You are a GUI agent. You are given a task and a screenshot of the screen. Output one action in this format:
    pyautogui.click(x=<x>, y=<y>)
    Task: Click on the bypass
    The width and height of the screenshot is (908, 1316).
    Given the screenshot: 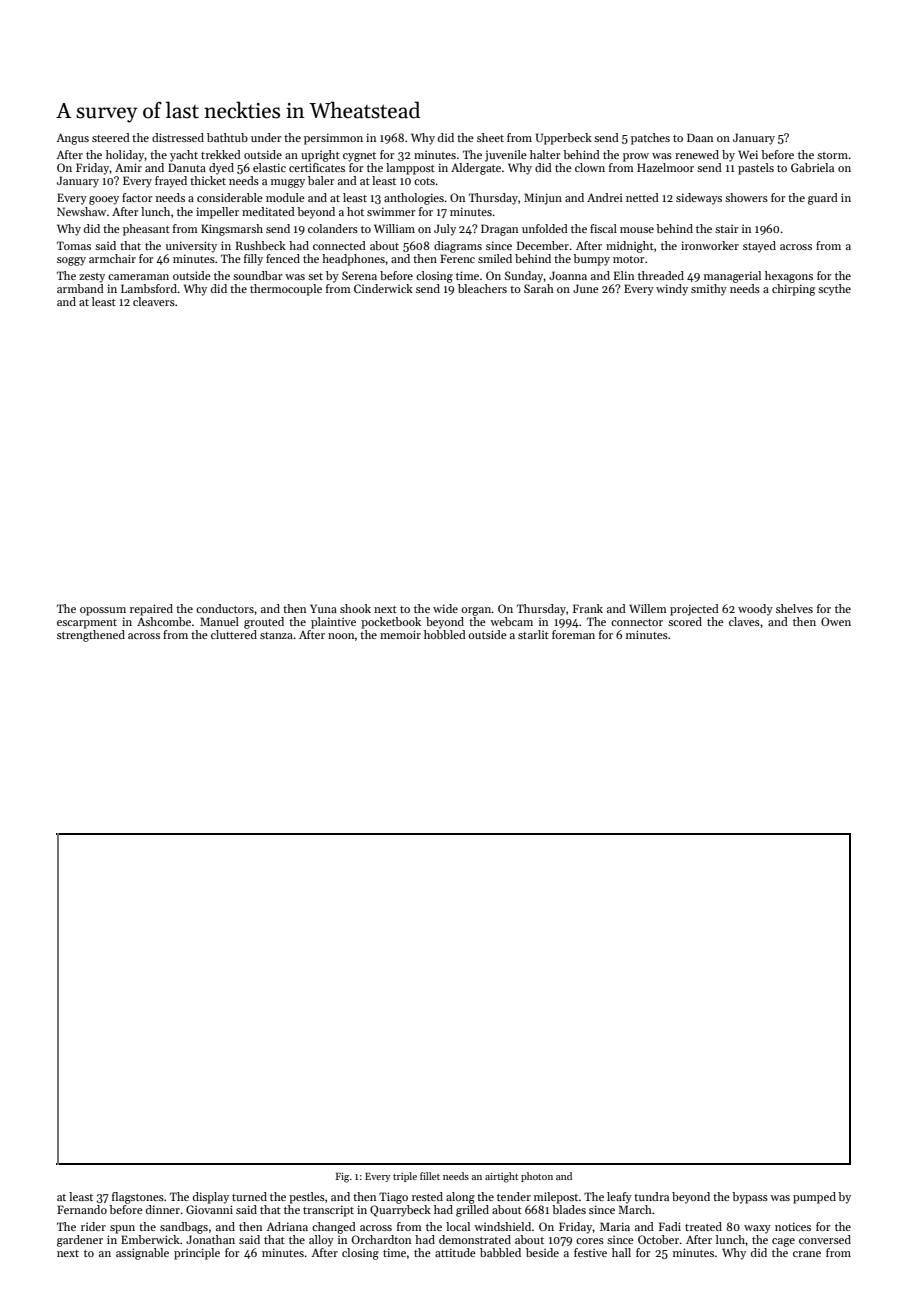 What is the action you would take?
    pyautogui.click(x=750, y=1198)
